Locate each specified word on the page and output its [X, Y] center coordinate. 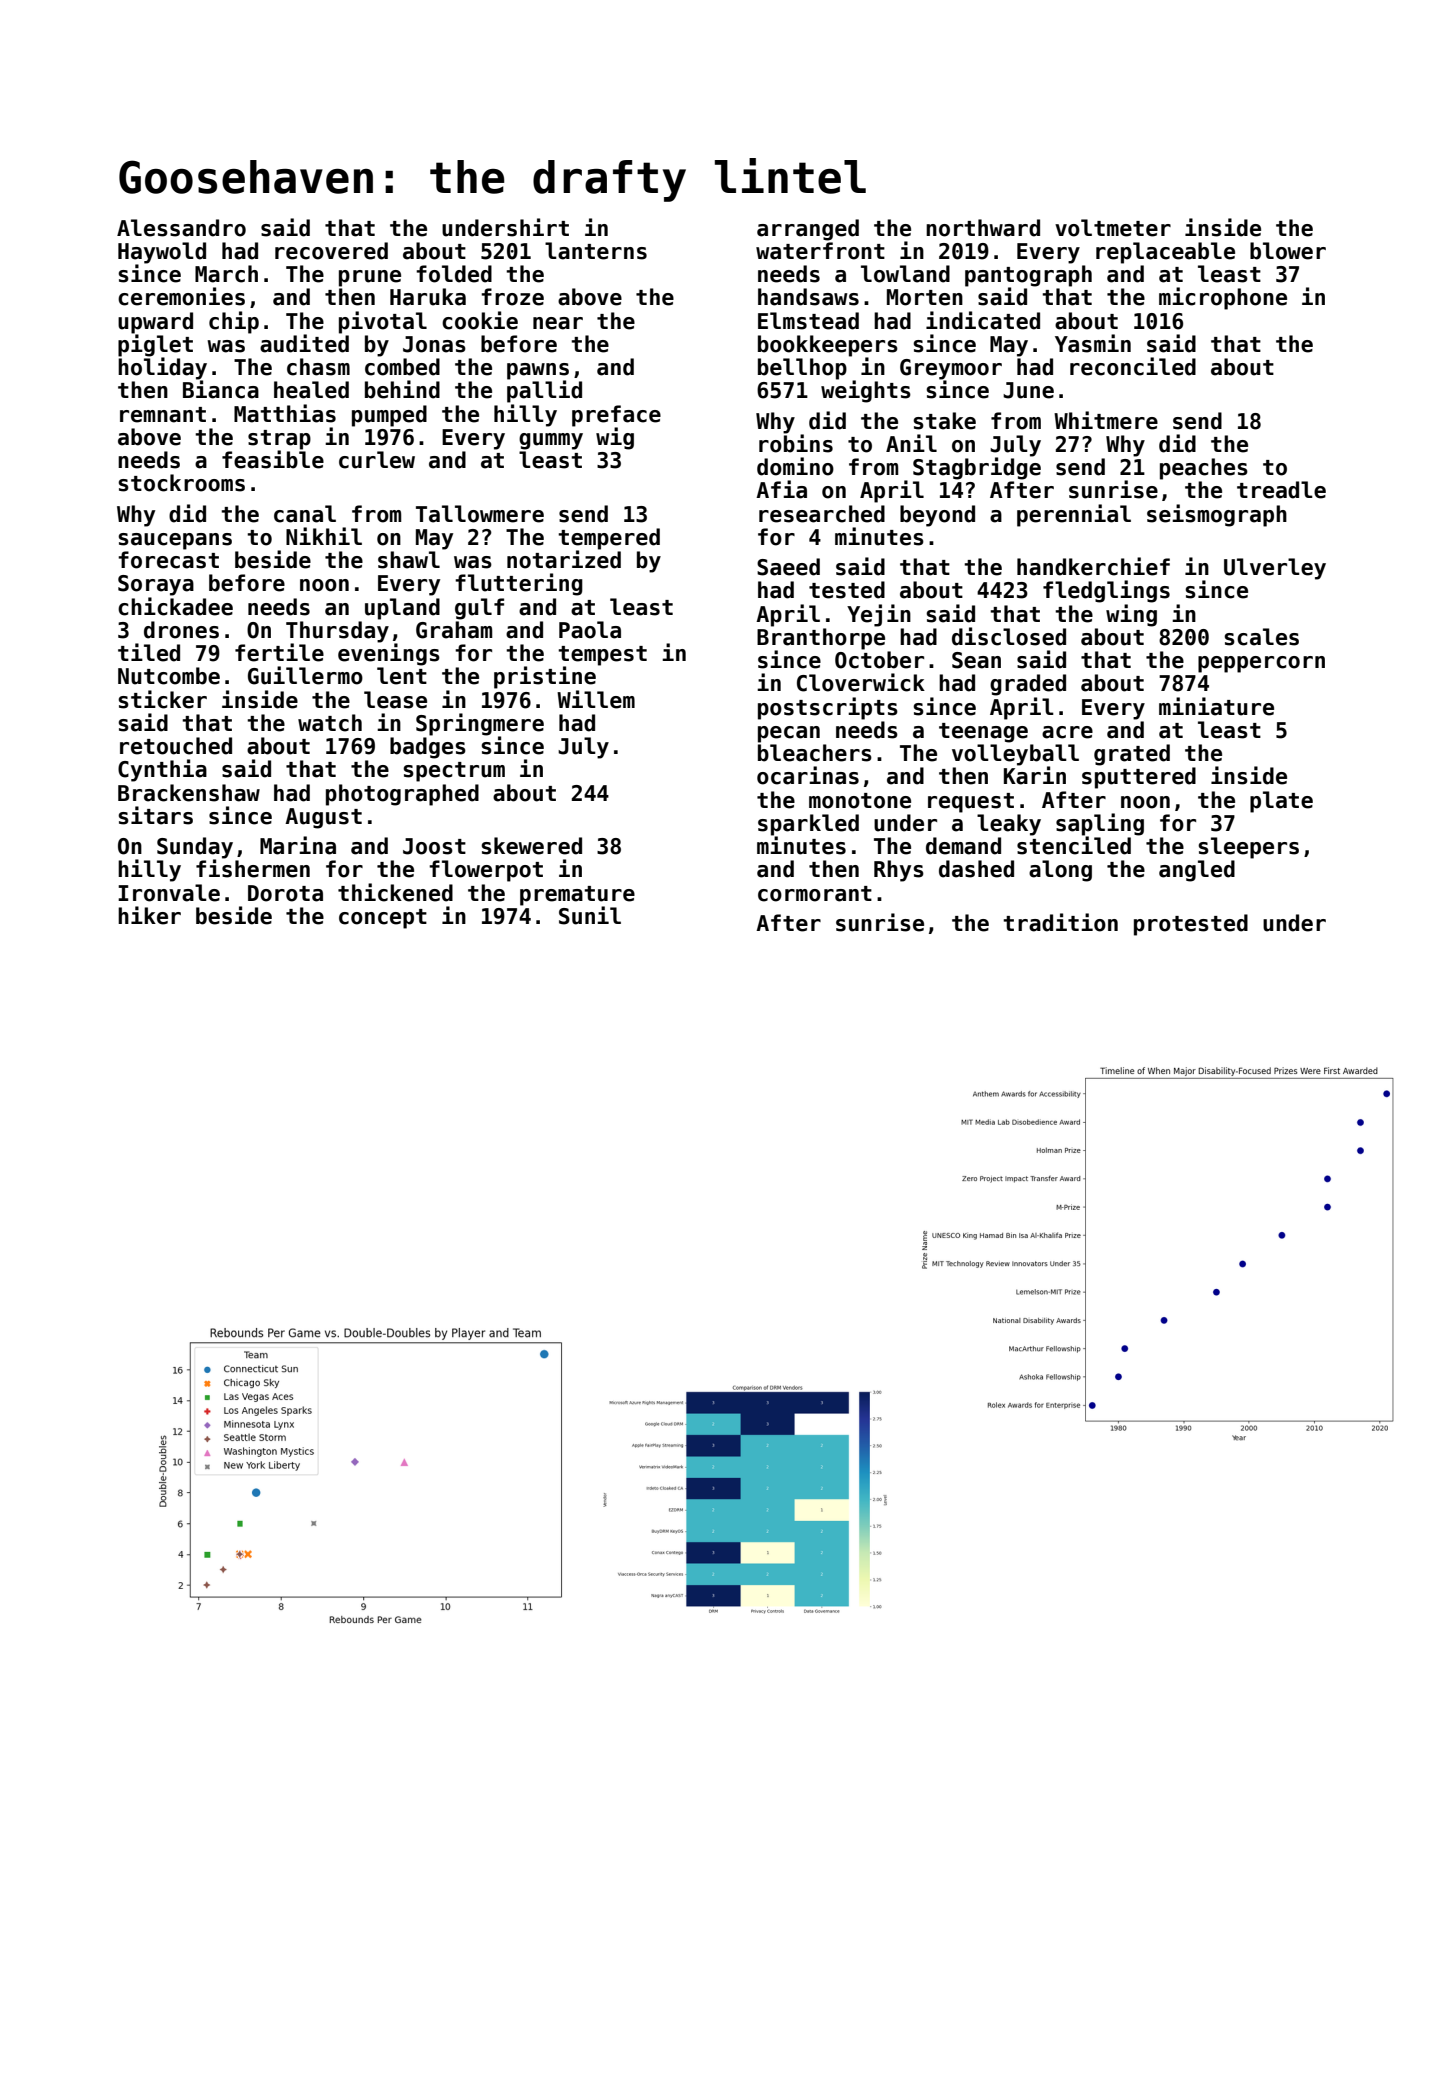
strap [279, 440]
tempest [602, 656]
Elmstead [808, 321]
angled [1197, 871]
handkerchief [1093, 566]
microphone [1223, 298]
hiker [149, 915]
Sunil [590, 915]
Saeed [788, 567]
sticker [162, 699]
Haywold [162, 253]
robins [796, 443]
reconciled [1133, 366]
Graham [454, 630]
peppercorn [1261, 664]
